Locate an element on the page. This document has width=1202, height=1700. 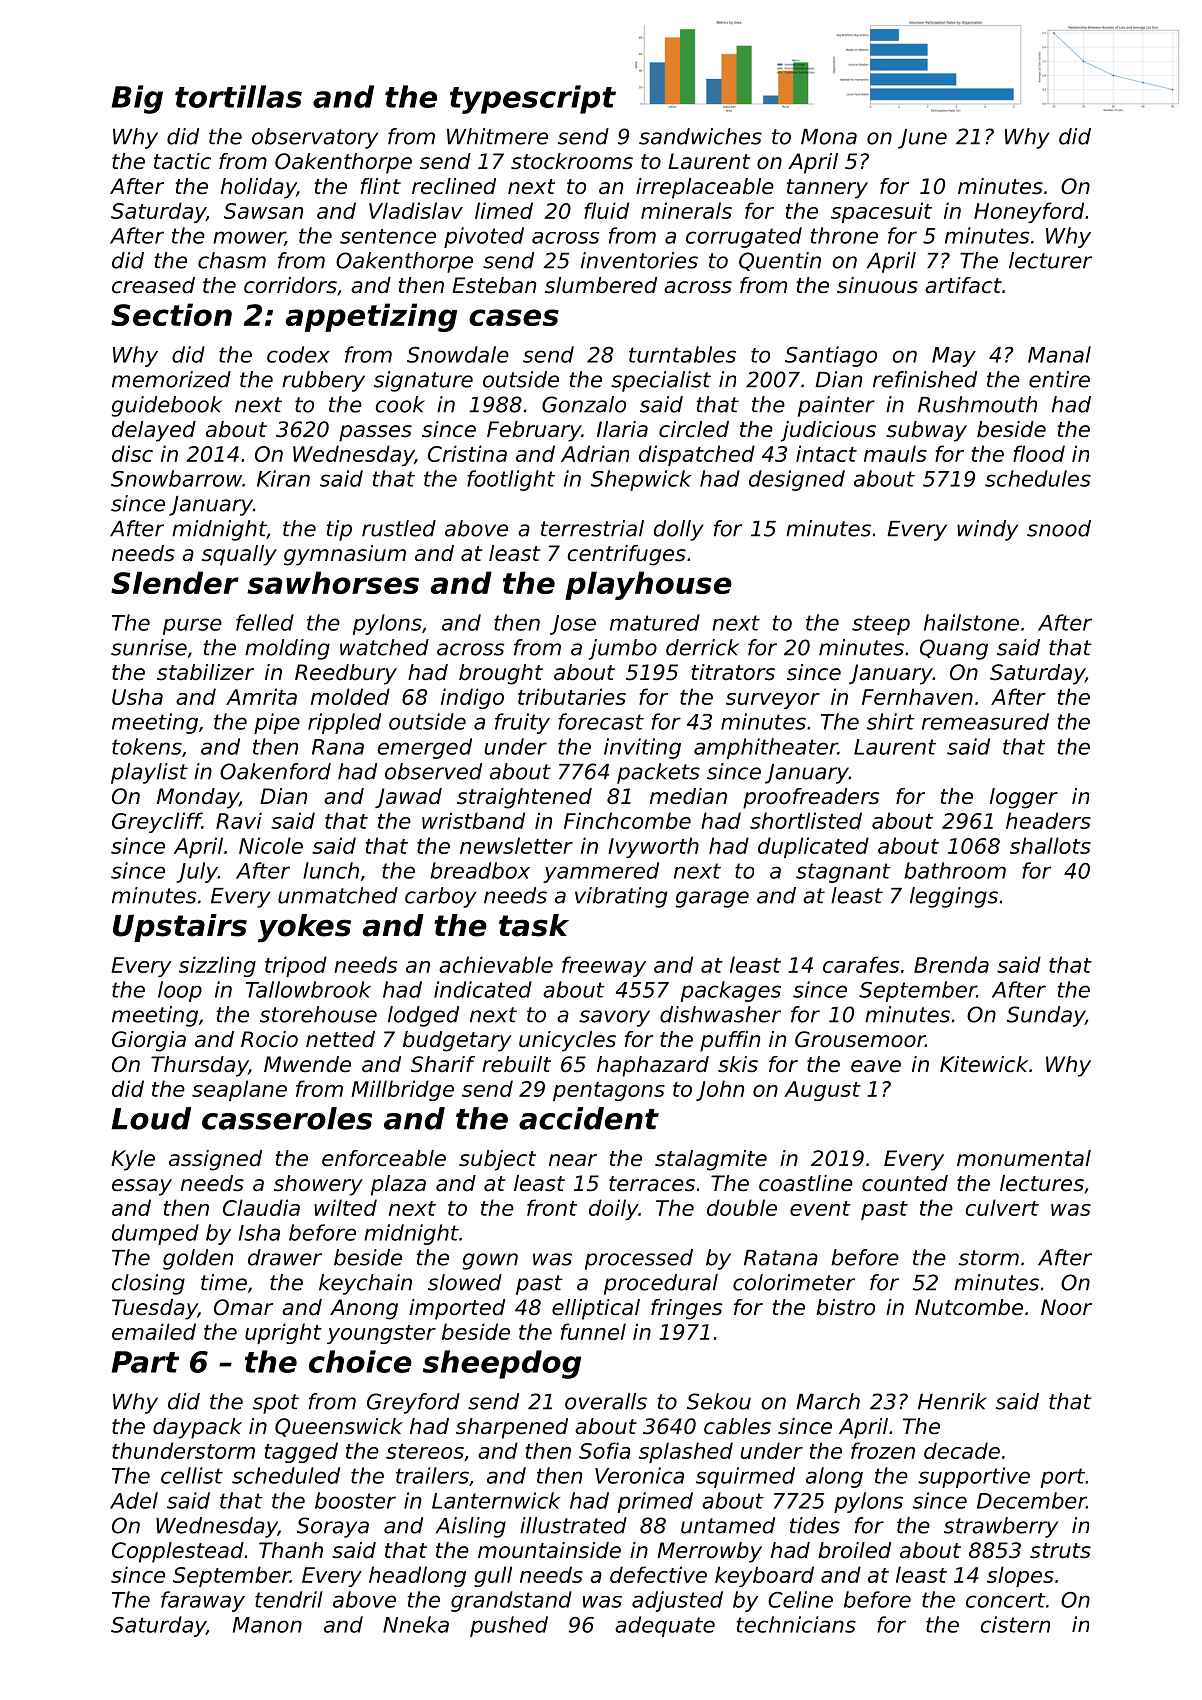
Kitewick is located at coordinates (984, 1064).
